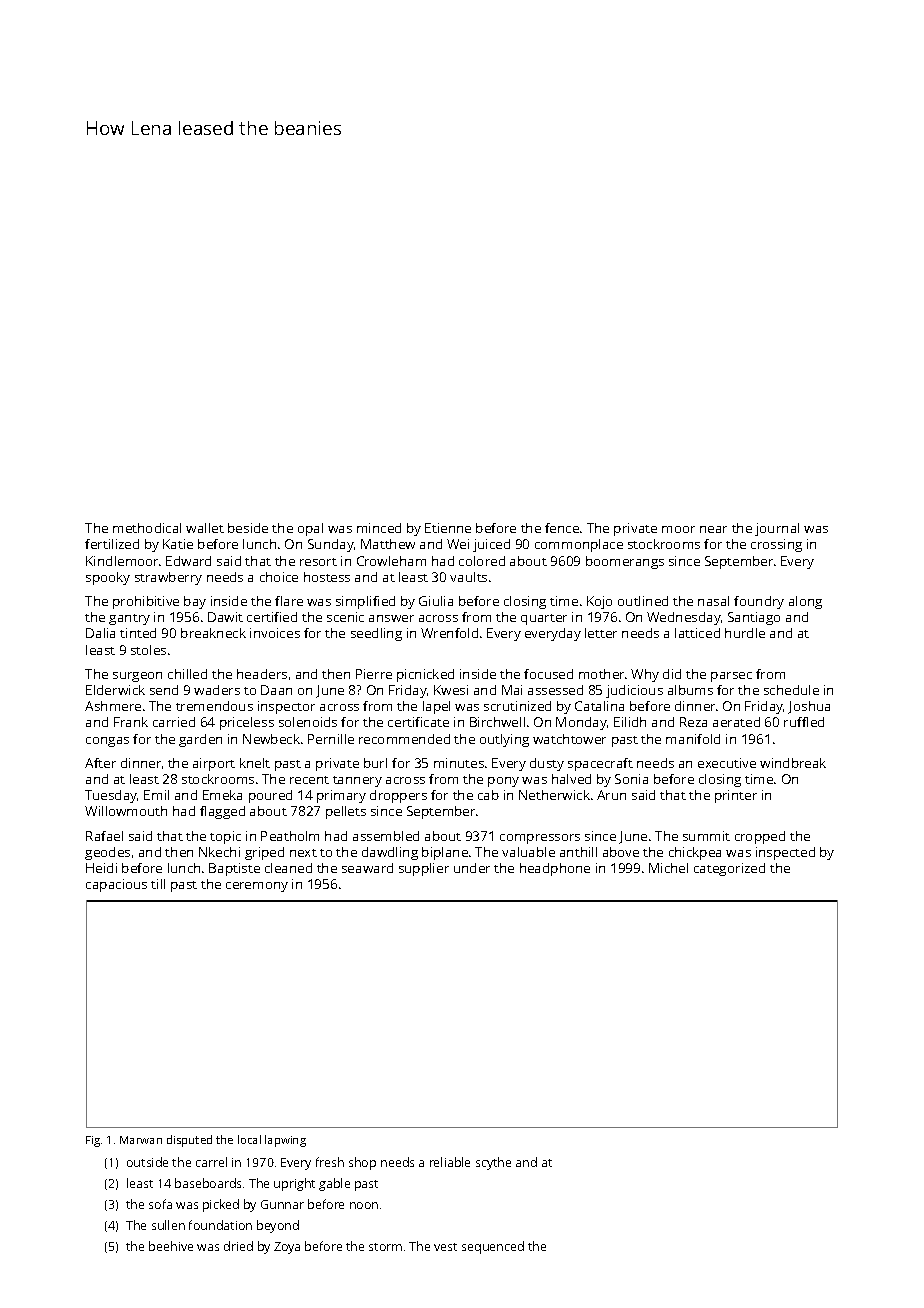  Describe the element at coordinates (112, 544) in the screenshot. I see `fertilized` at that location.
